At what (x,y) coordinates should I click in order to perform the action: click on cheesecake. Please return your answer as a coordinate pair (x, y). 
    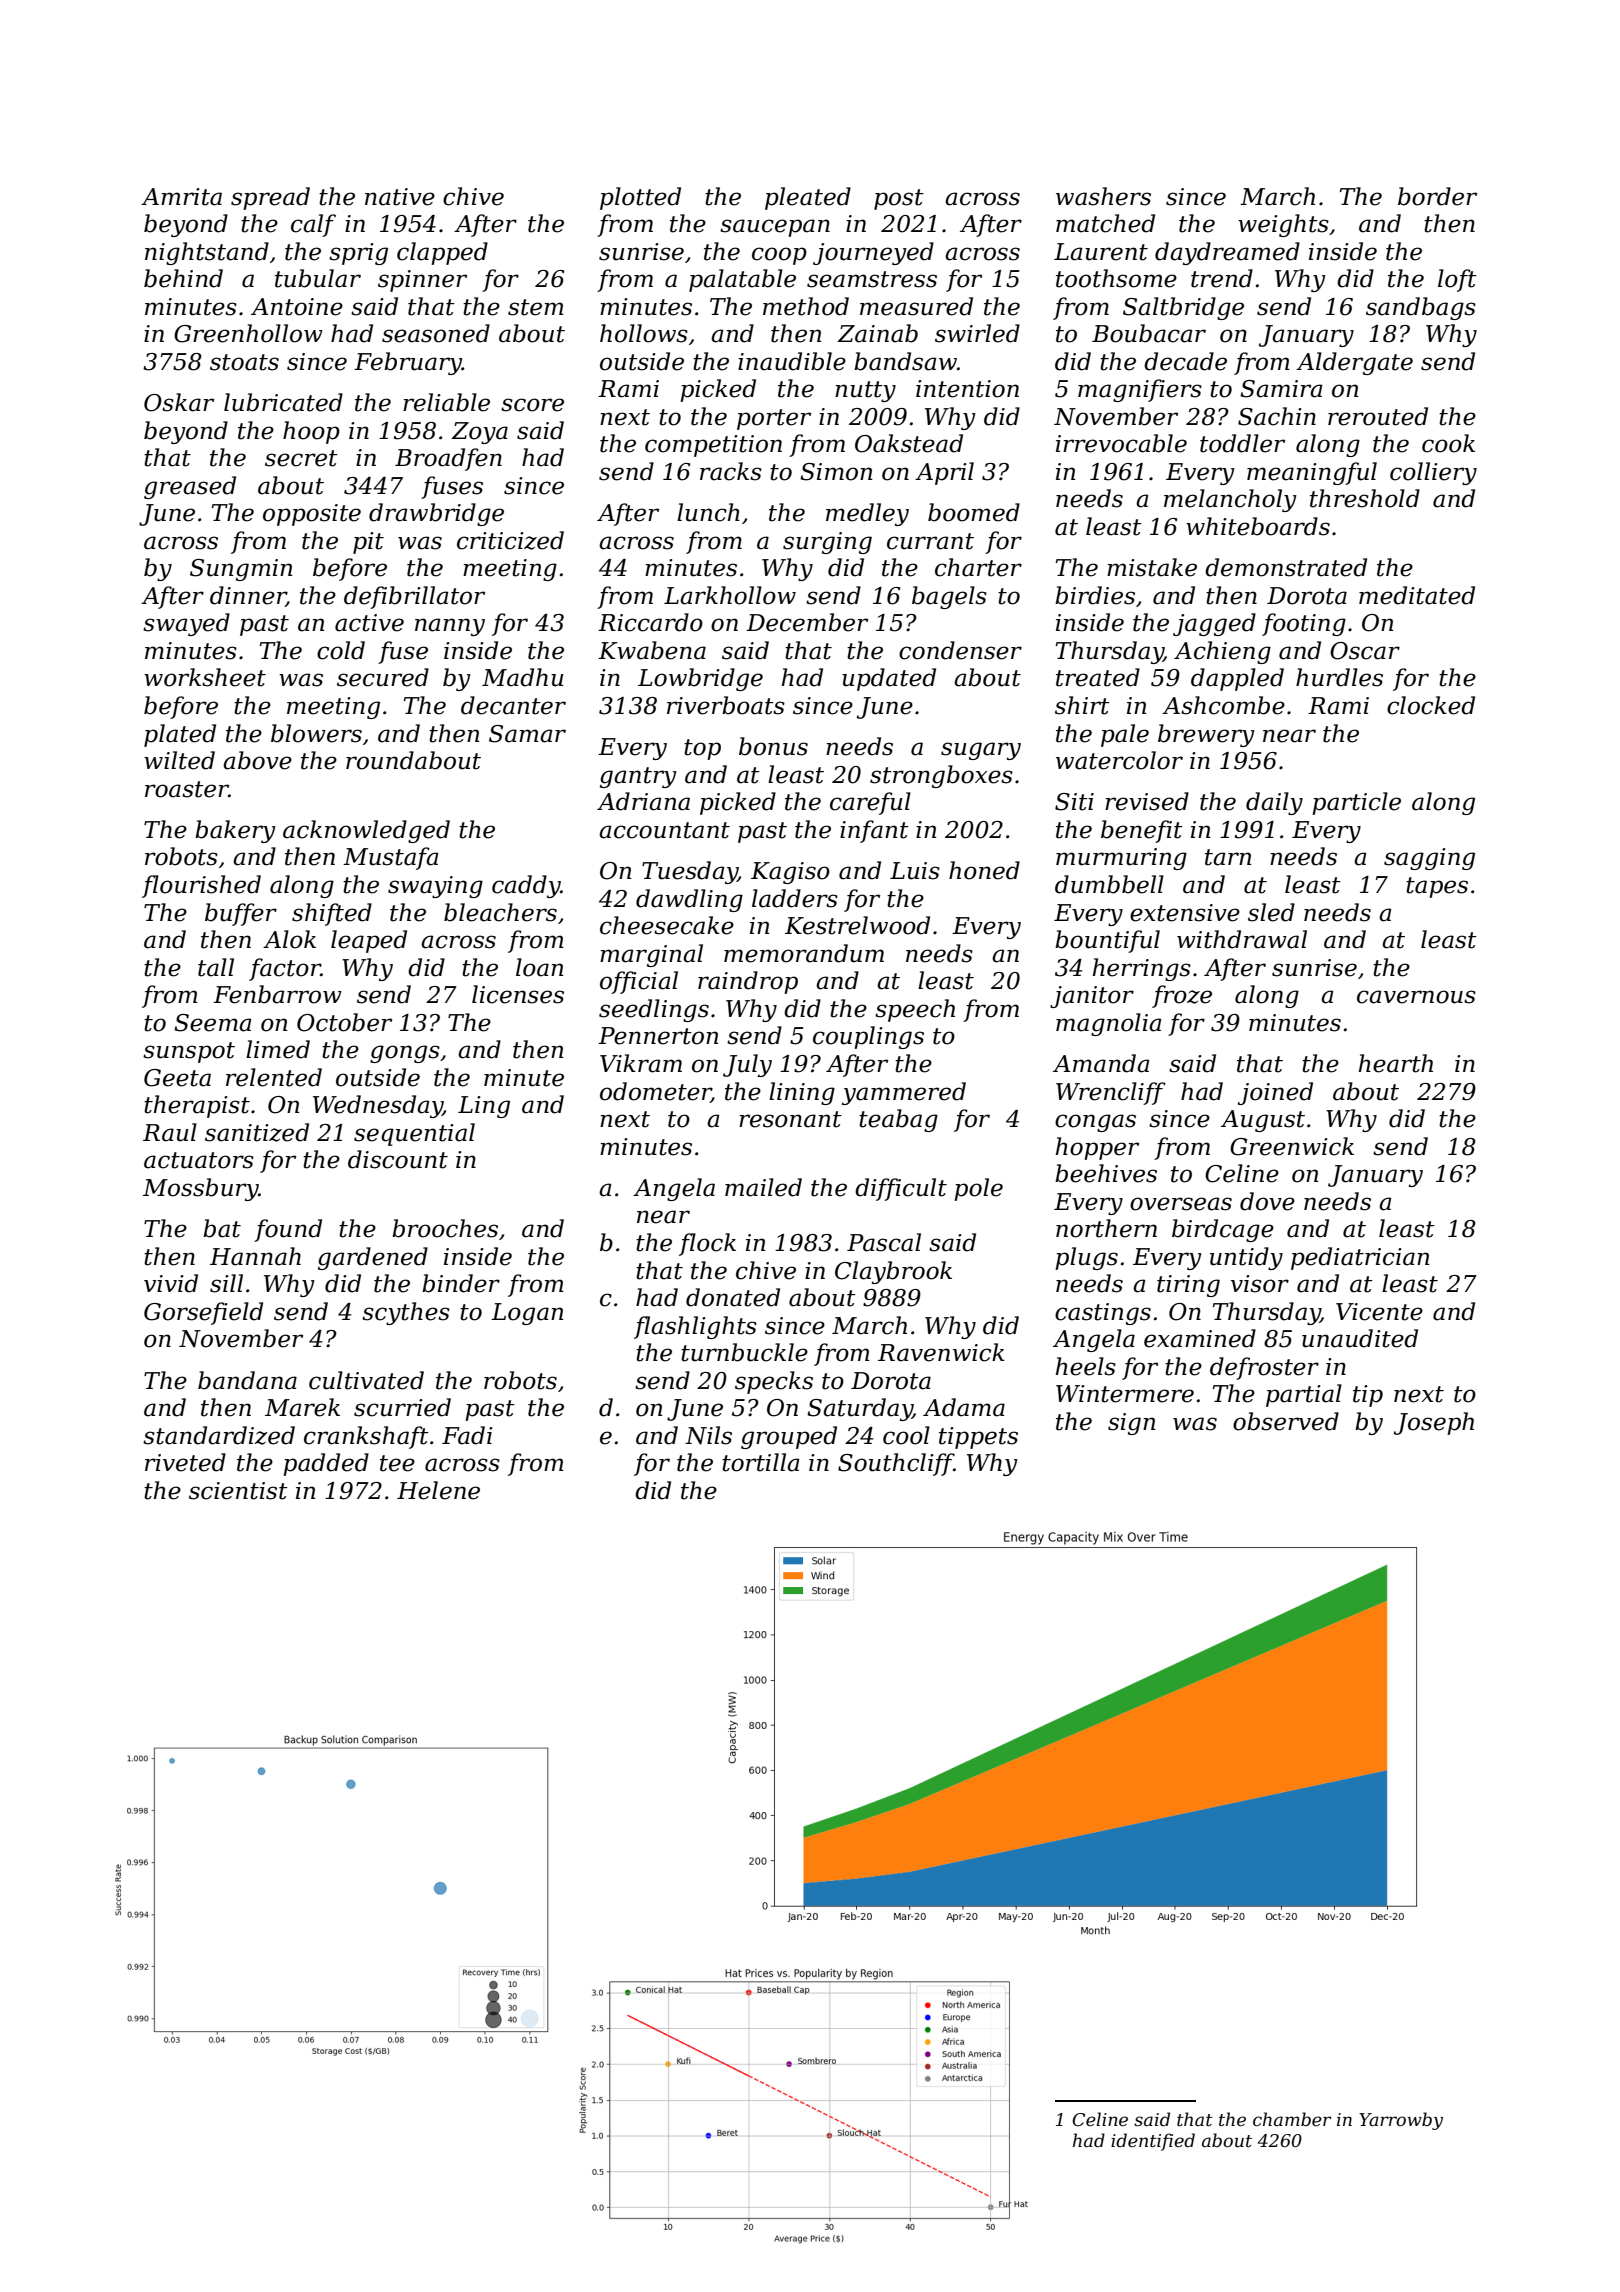
    Looking at the image, I should click on (667, 925).
